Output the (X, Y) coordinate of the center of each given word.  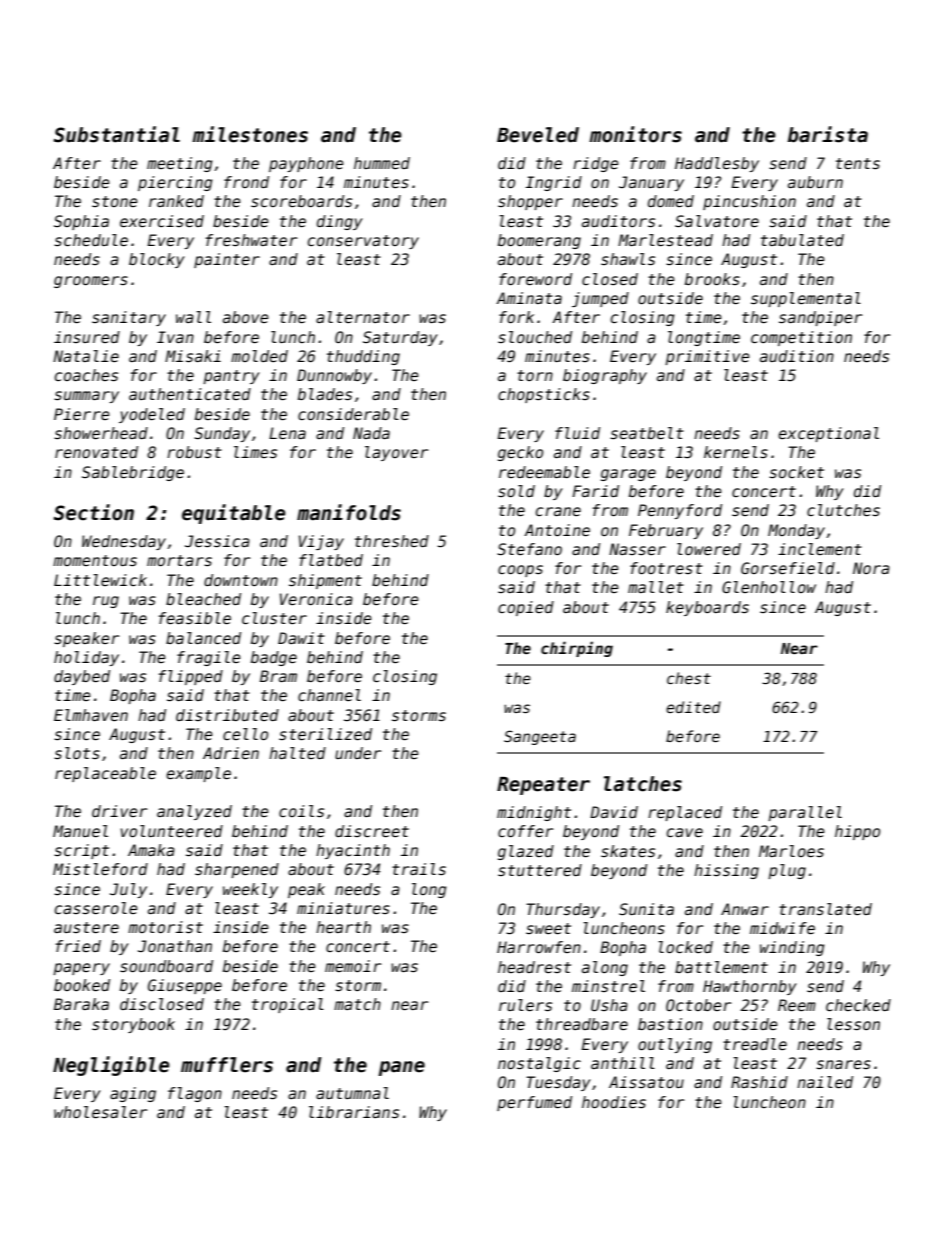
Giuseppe (185, 986)
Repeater (543, 786)
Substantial (117, 134)
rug (106, 602)
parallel (805, 813)
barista (828, 134)
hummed (382, 163)
